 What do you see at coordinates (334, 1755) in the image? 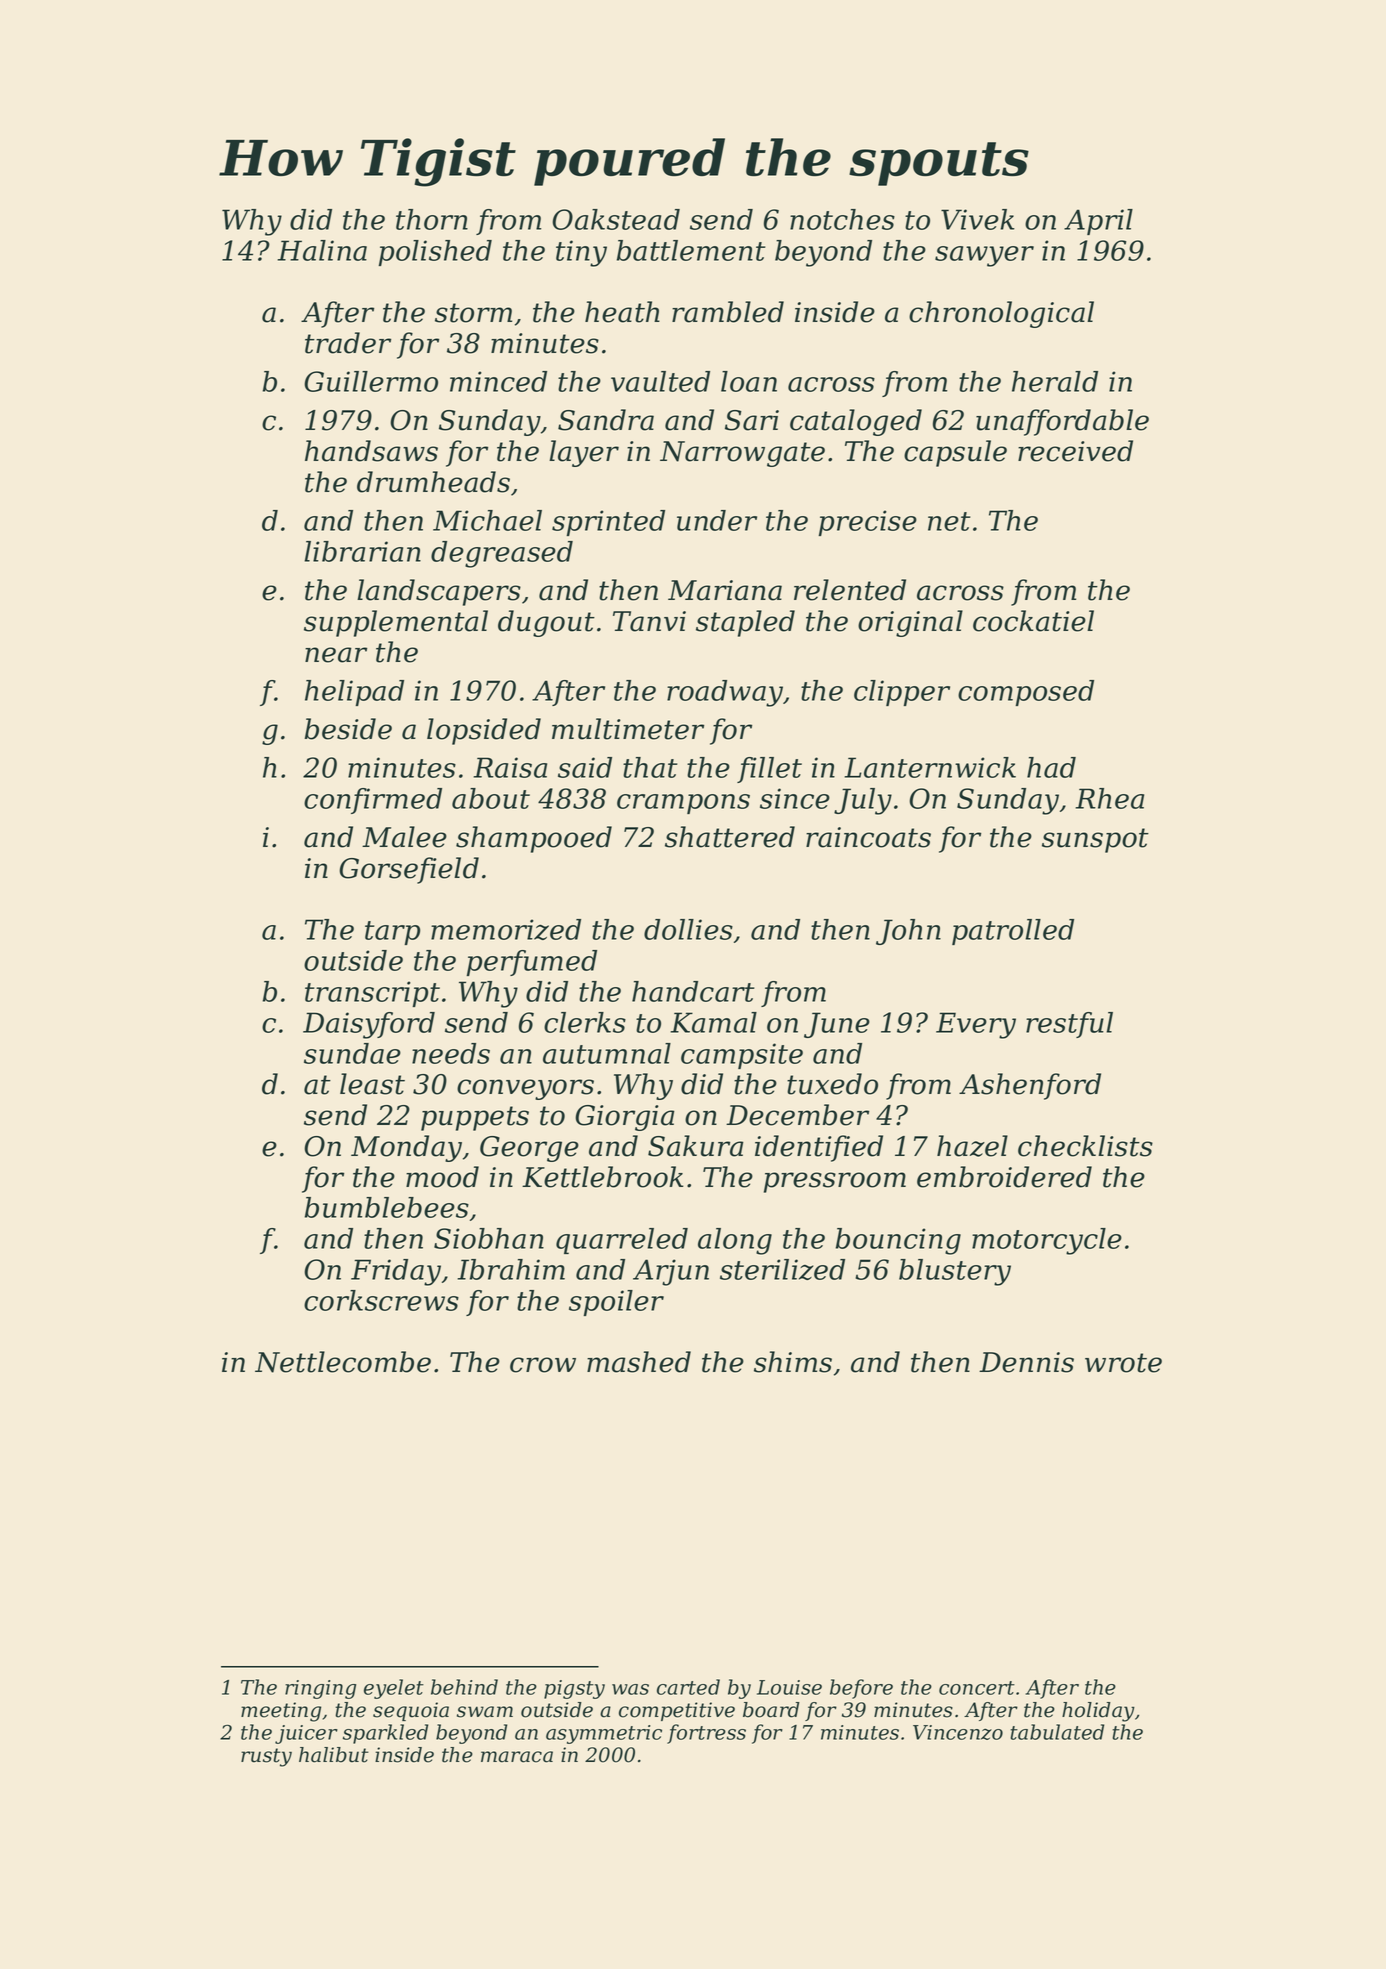
I see `halibut` at bounding box center [334, 1755].
